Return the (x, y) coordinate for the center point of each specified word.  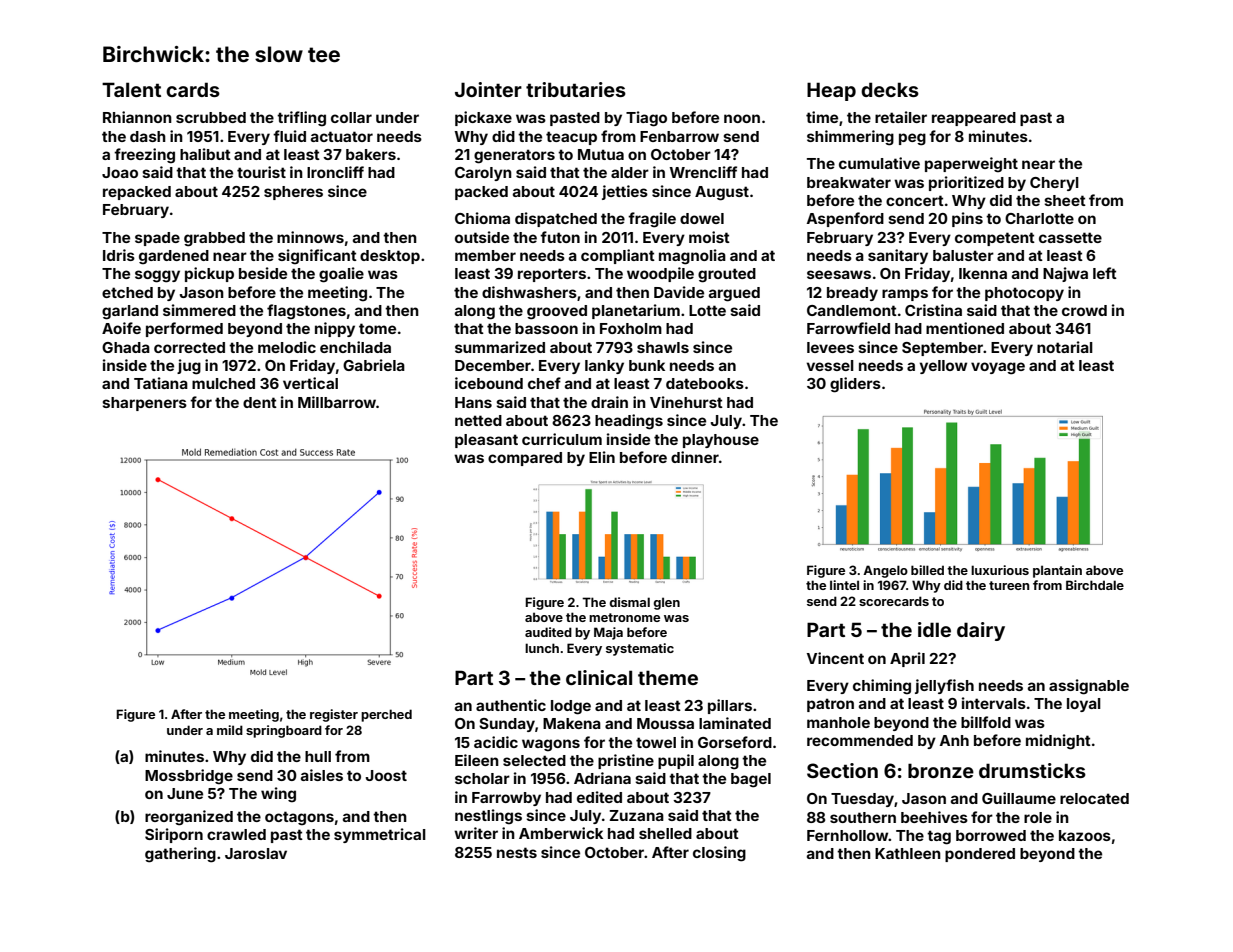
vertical (310, 383)
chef (544, 383)
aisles (322, 775)
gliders (855, 385)
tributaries (576, 89)
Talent (131, 89)
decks (890, 89)
